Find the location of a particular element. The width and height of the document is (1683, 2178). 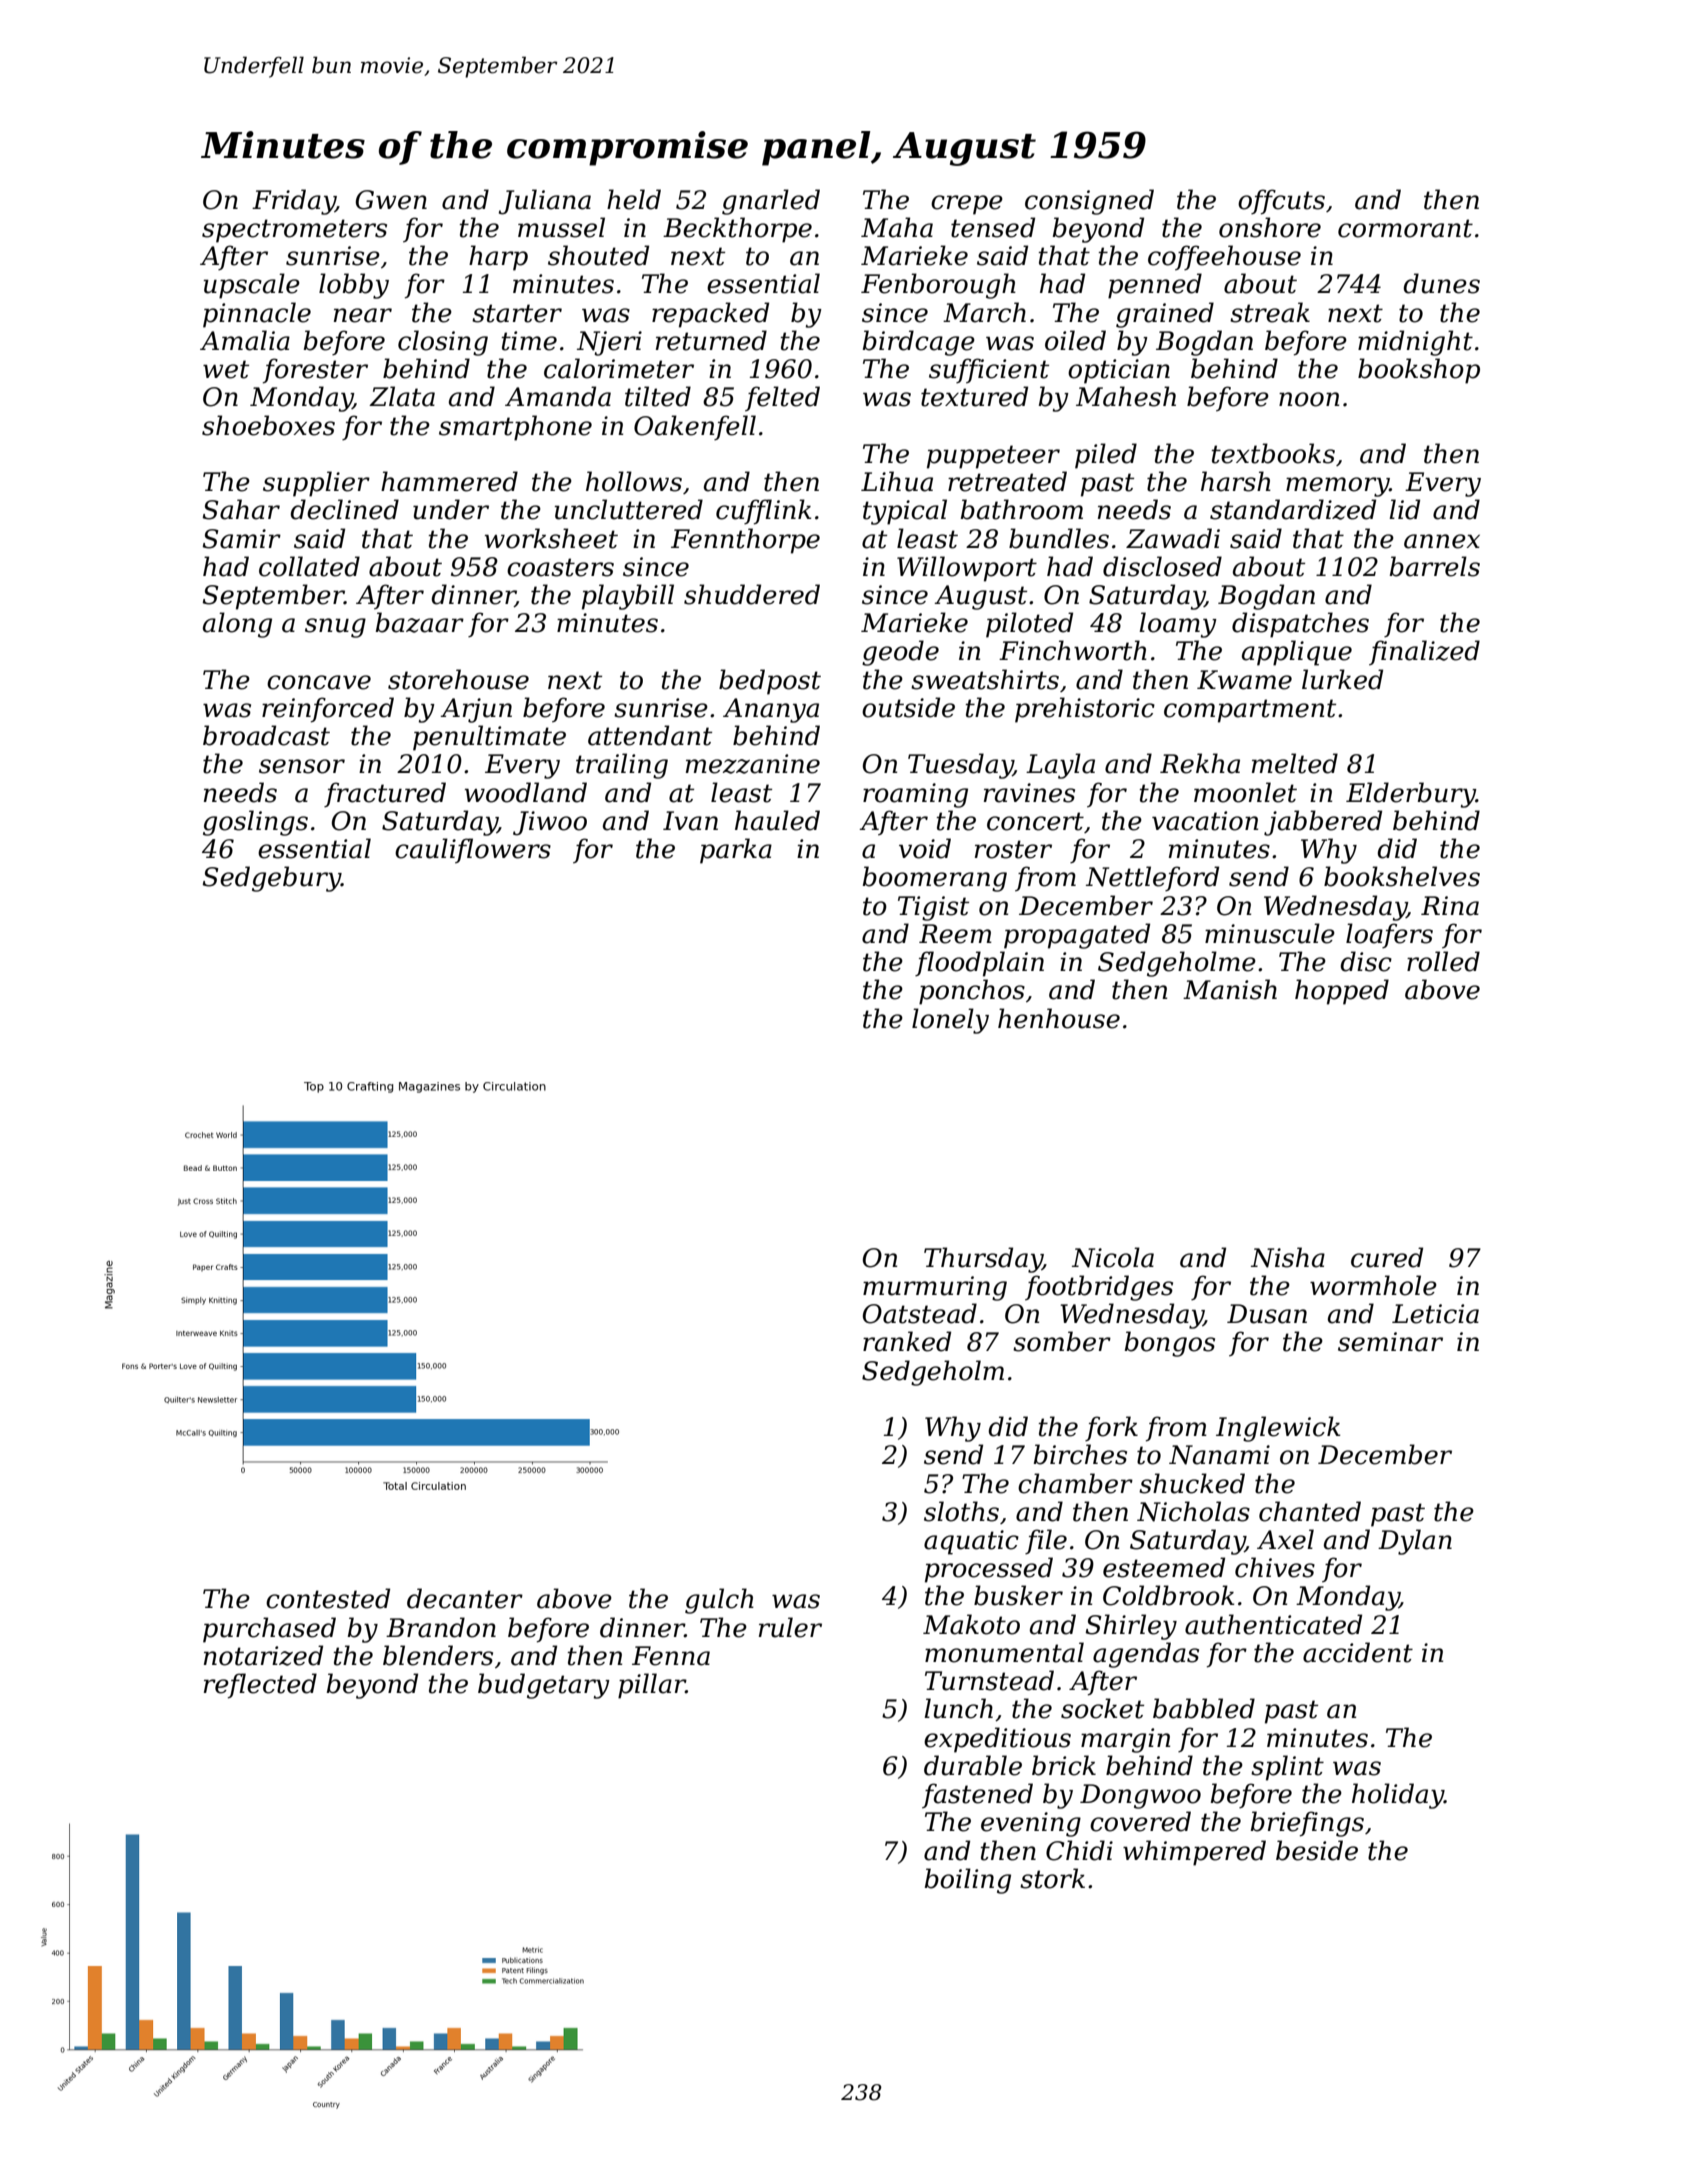

harsh is located at coordinates (1236, 481).
